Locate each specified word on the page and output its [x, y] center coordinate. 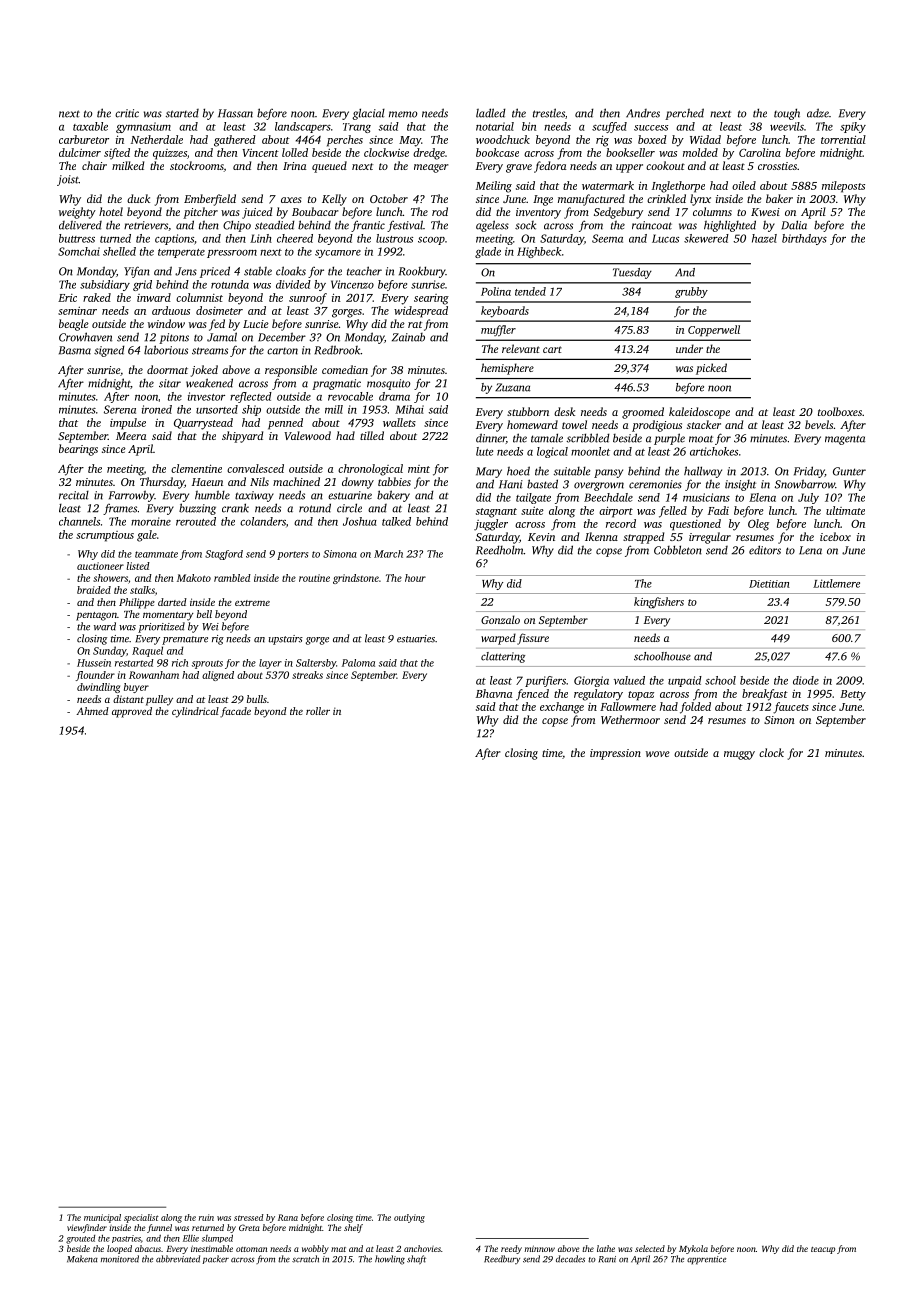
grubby [691, 292]
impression [615, 754]
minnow [540, 1248]
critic [127, 113]
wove [658, 754]
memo [403, 114]
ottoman [251, 1249]
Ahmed [92, 711]
